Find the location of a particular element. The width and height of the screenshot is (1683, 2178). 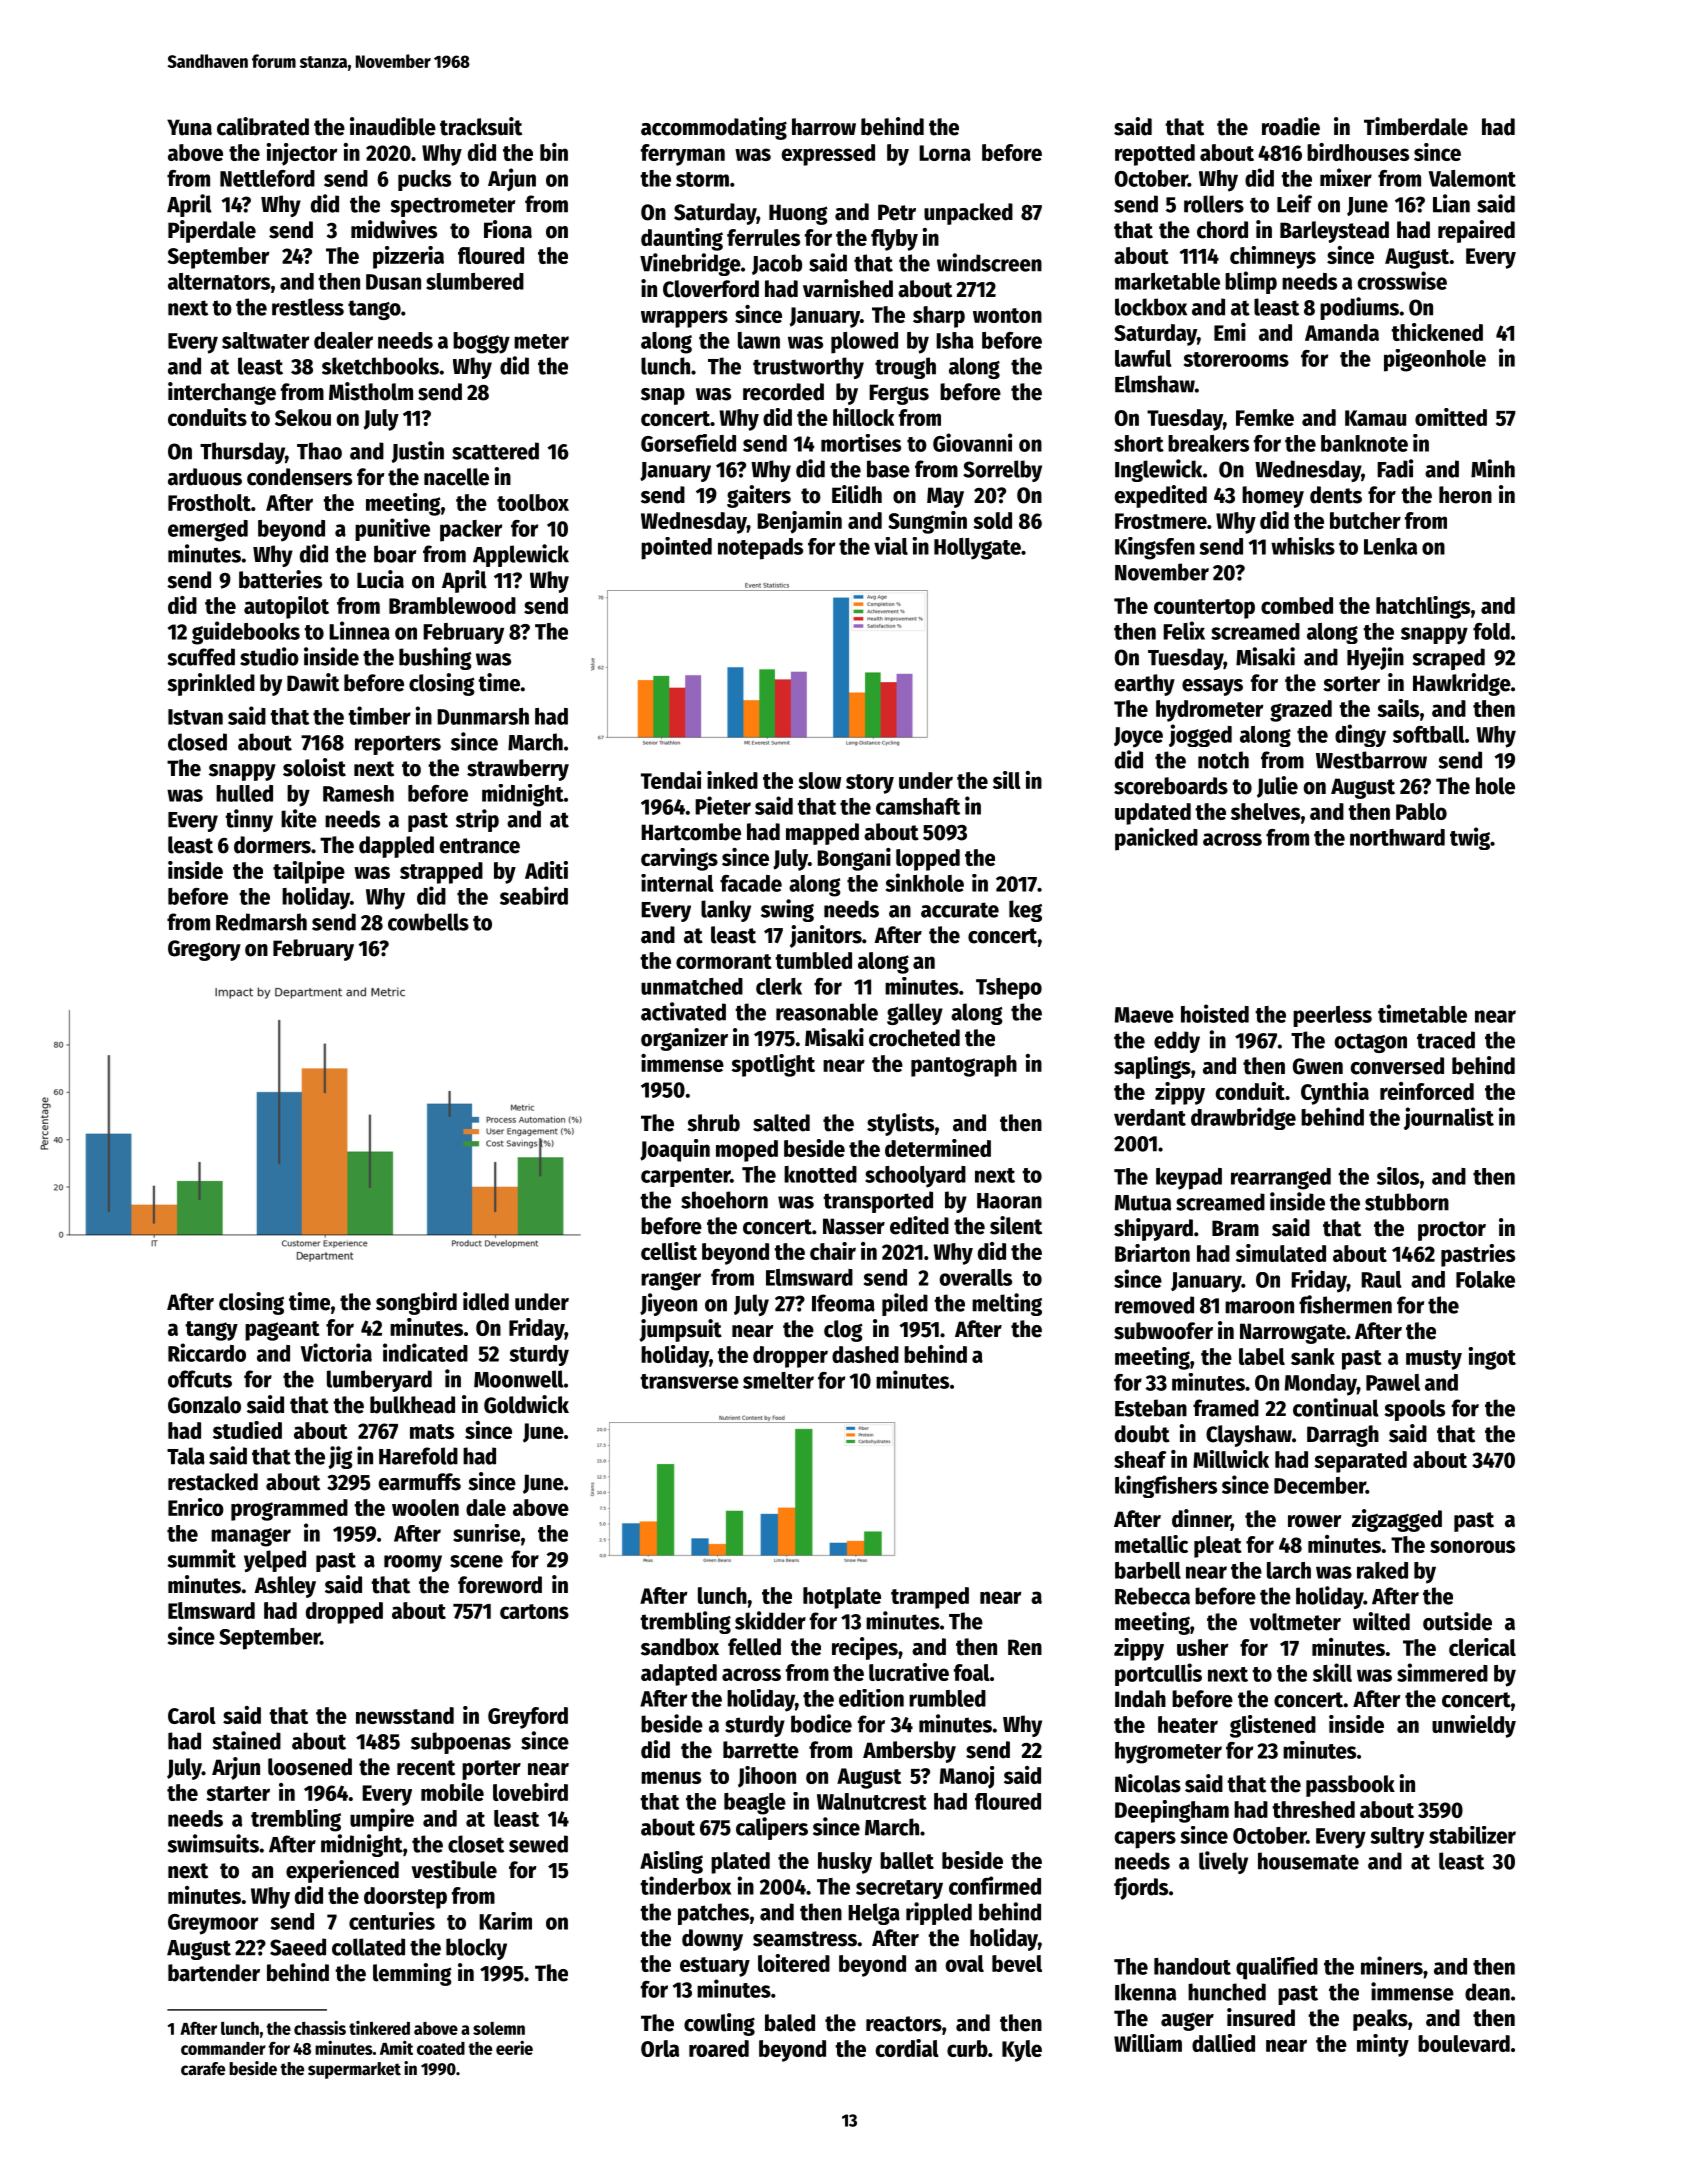

keg is located at coordinates (1025, 911).
